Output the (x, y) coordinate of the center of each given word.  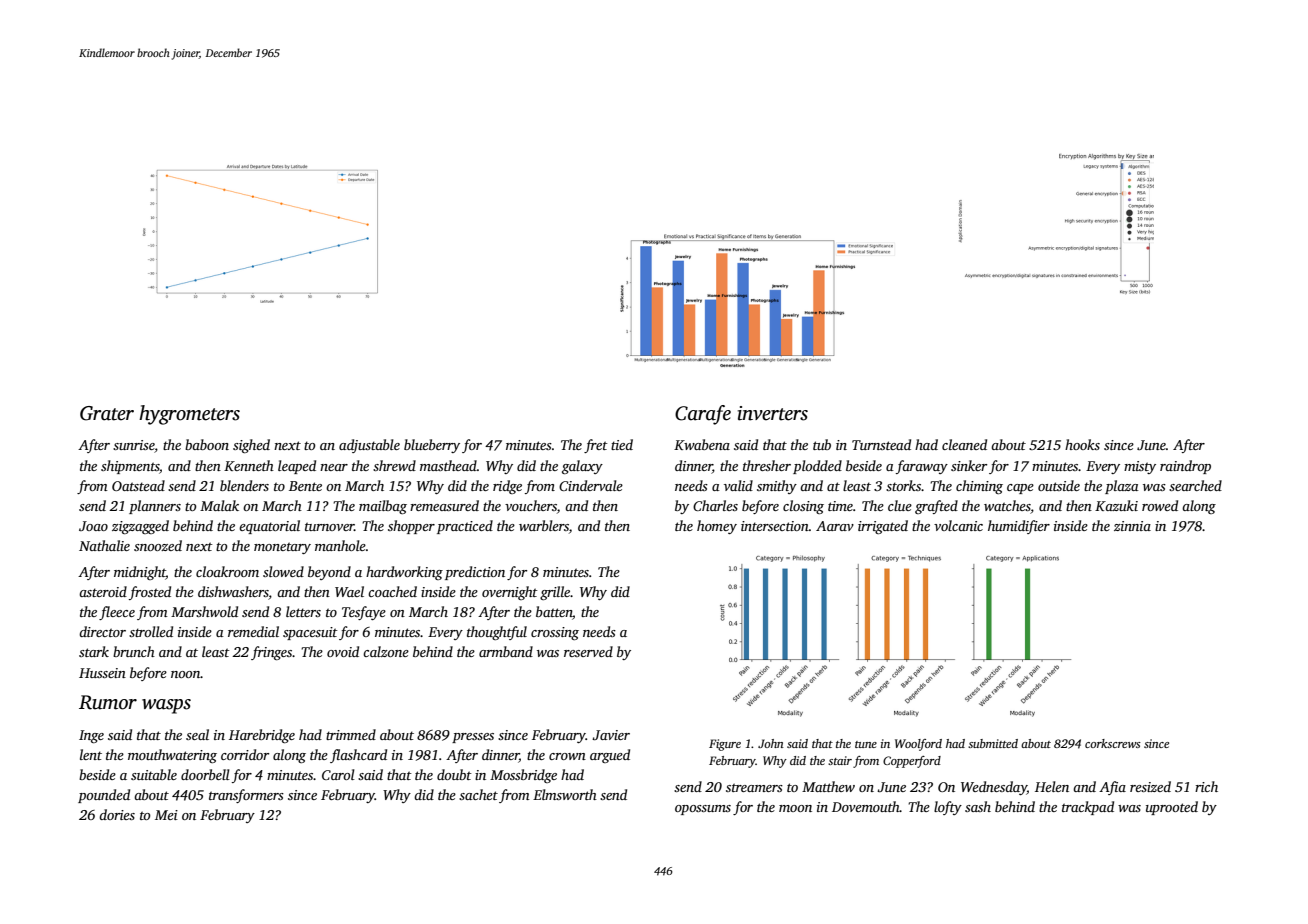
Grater (107, 413)
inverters (773, 413)
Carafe (703, 415)
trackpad (1088, 808)
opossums (703, 810)
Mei (166, 815)
